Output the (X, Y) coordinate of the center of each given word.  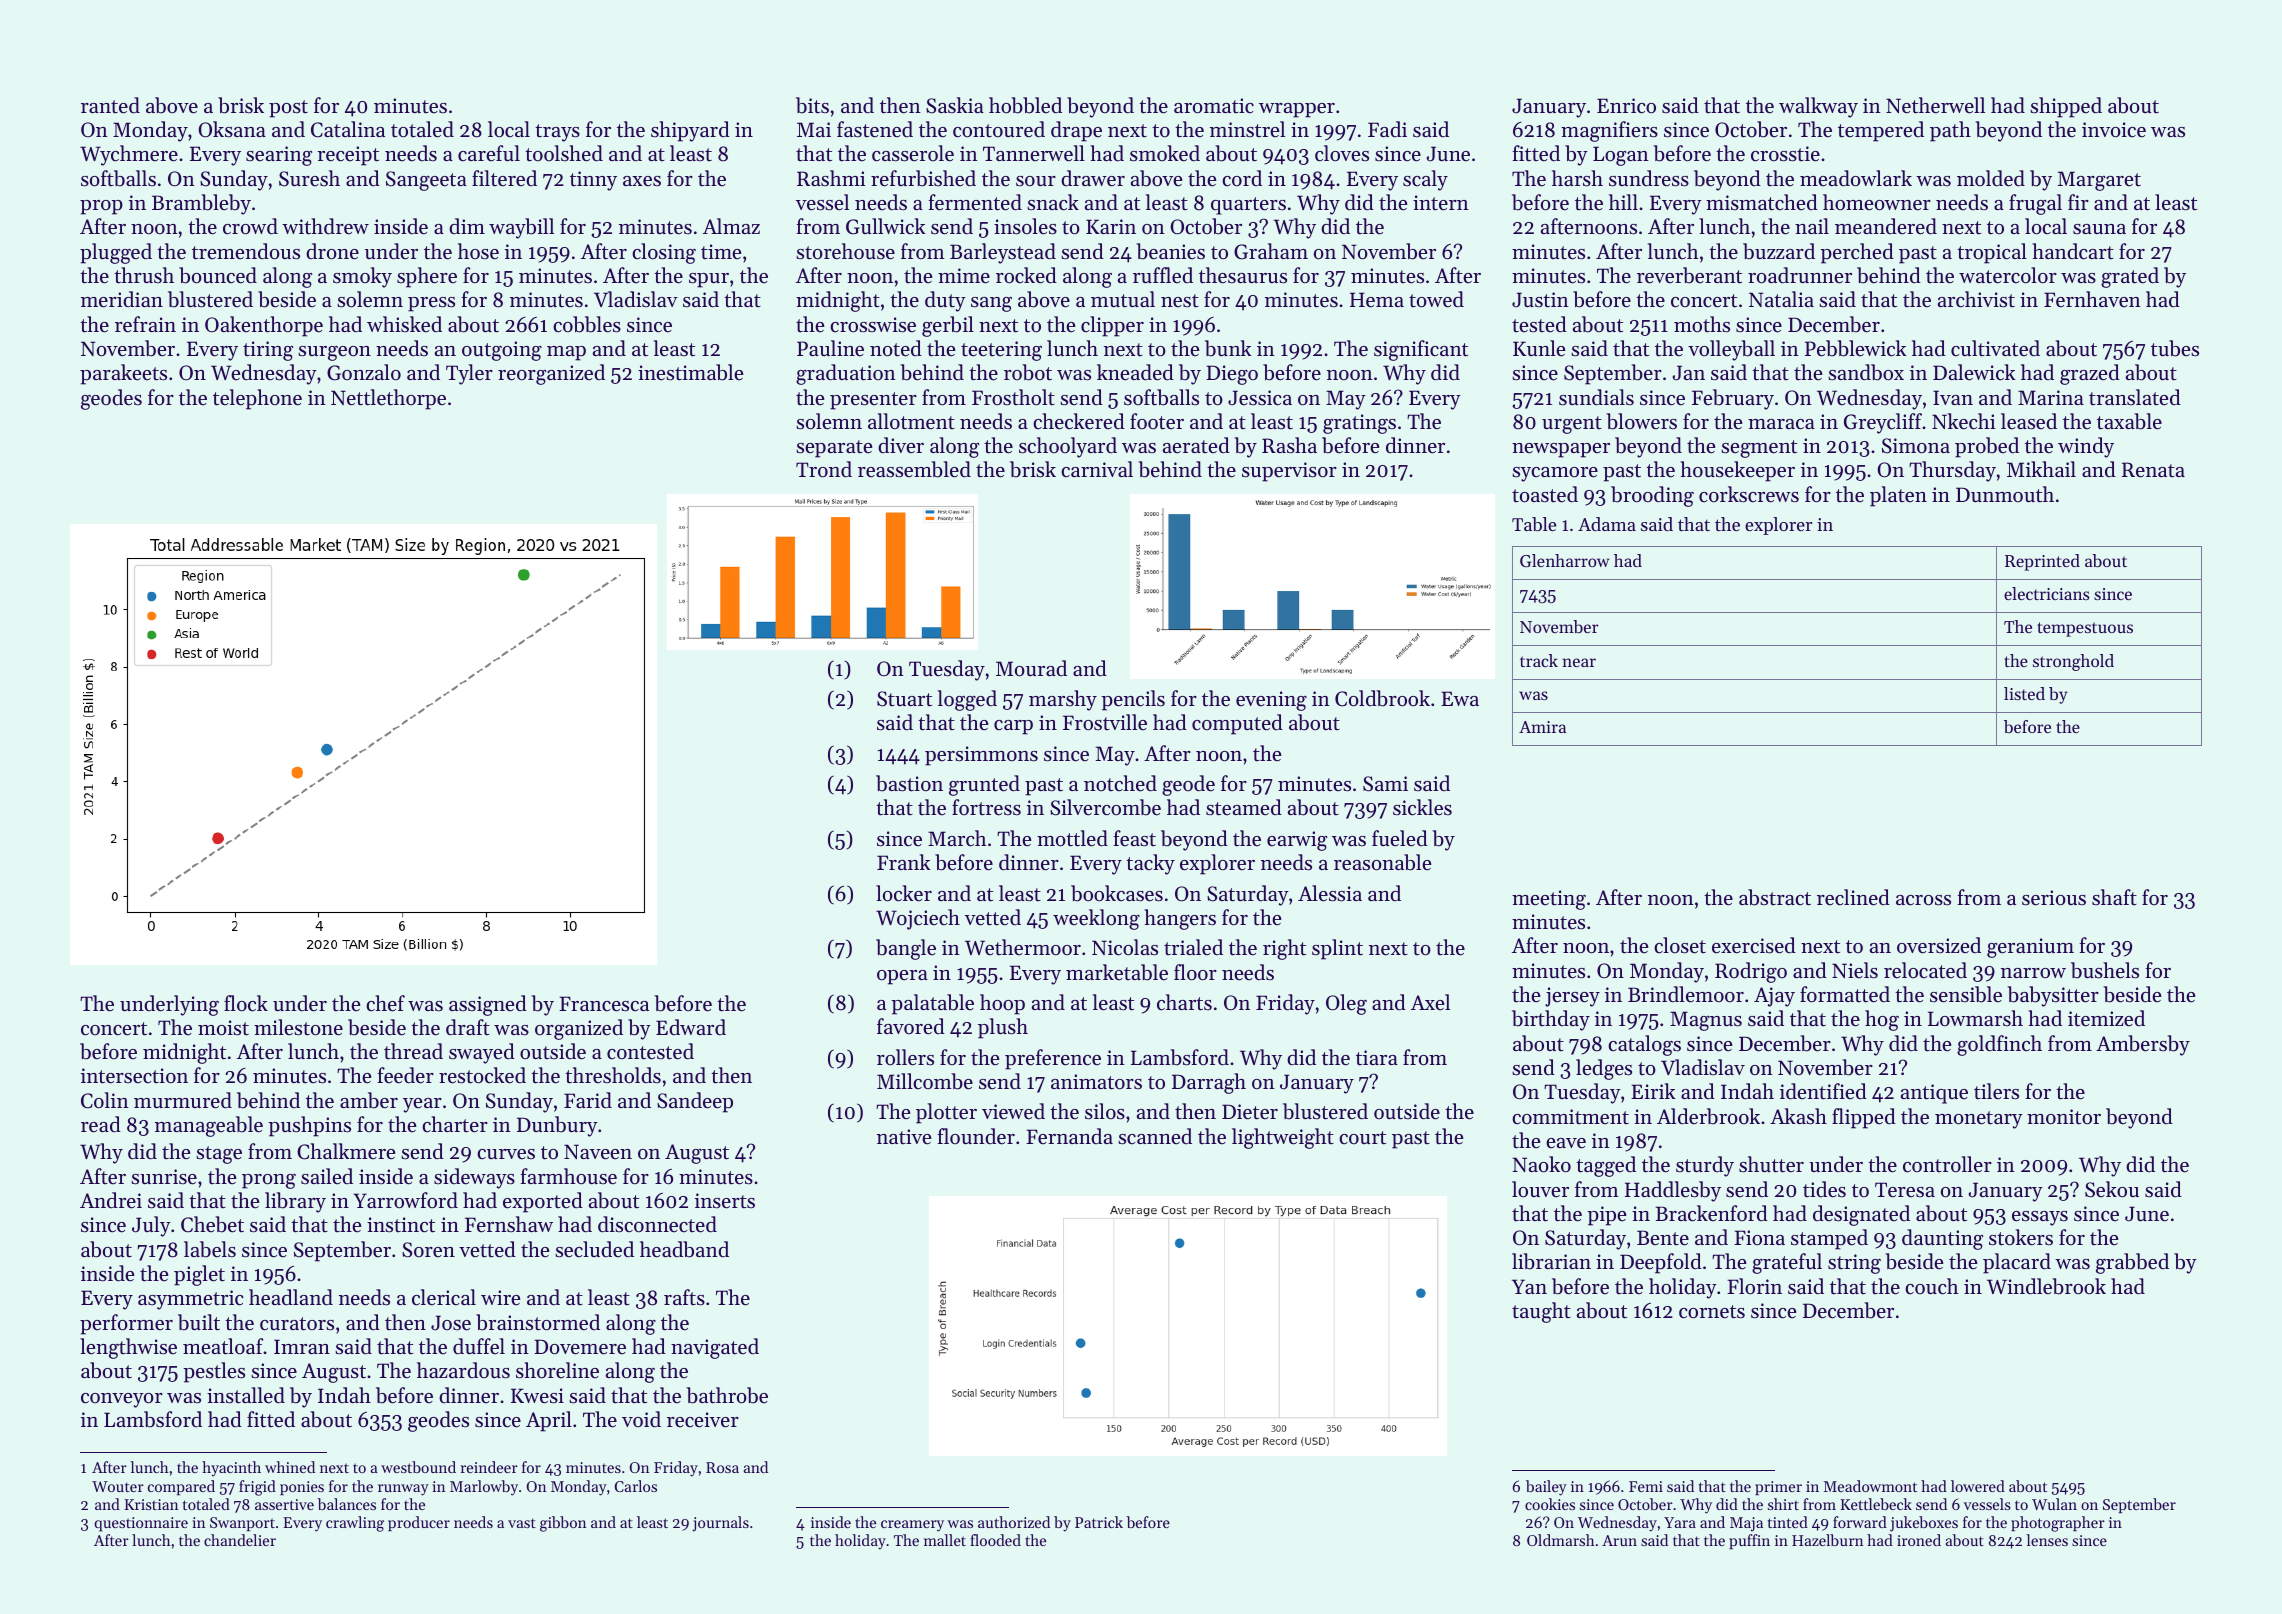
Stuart (904, 699)
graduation (846, 374)
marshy (1063, 700)
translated (2135, 397)
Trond (824, 469)
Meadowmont (1870, 1486)
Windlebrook (2046, 1286)
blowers (1641, 421)
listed (2024, 693)
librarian (1551, 1261)
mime (964, 276)
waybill (521, 228)
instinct (401, 1225)
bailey (1546, 1488)
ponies (302, 1488)
